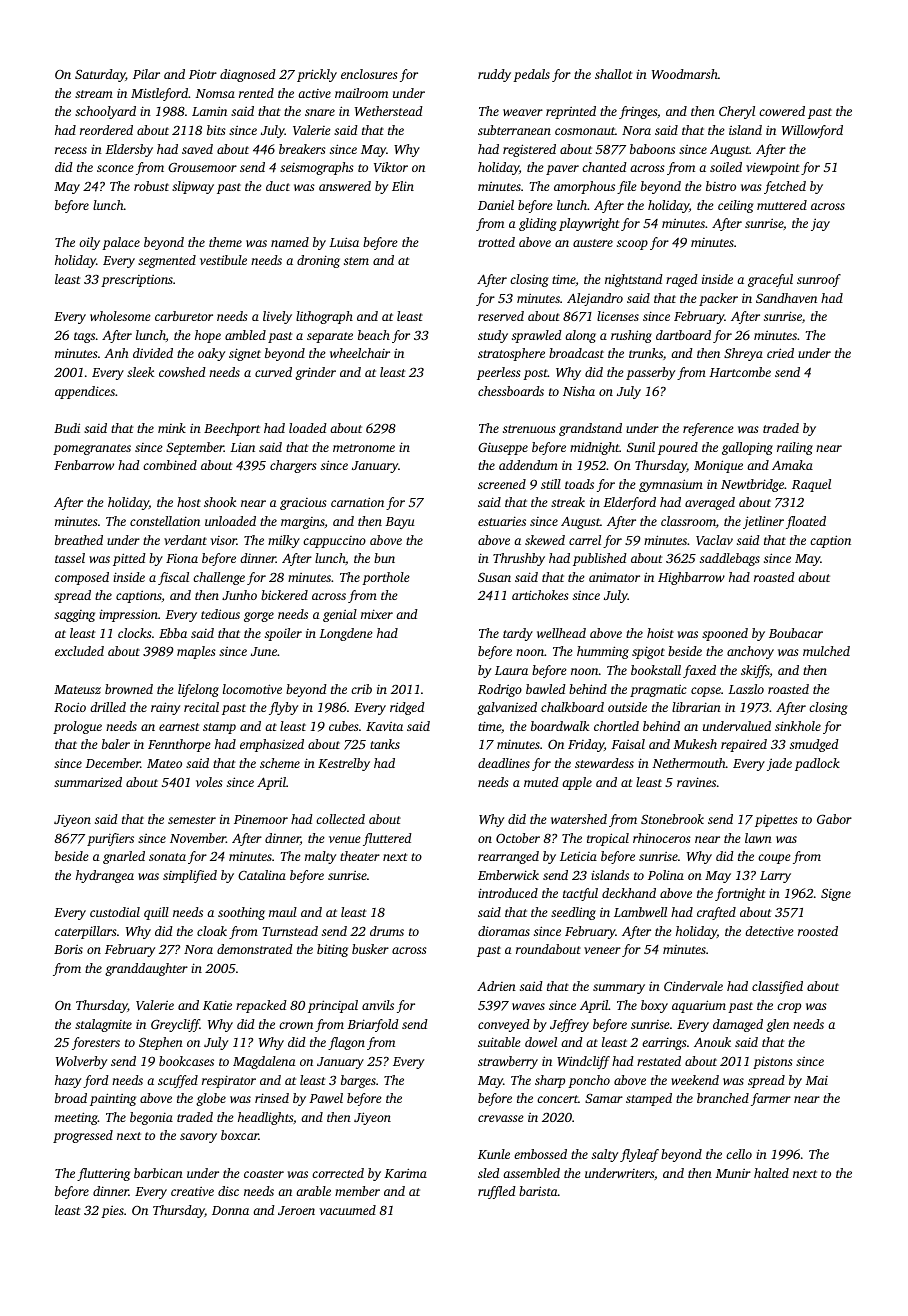 This page has height=1316, width=908. Describe the element at coordinates (538, 1191) in the page. I see `barista` at that location.
